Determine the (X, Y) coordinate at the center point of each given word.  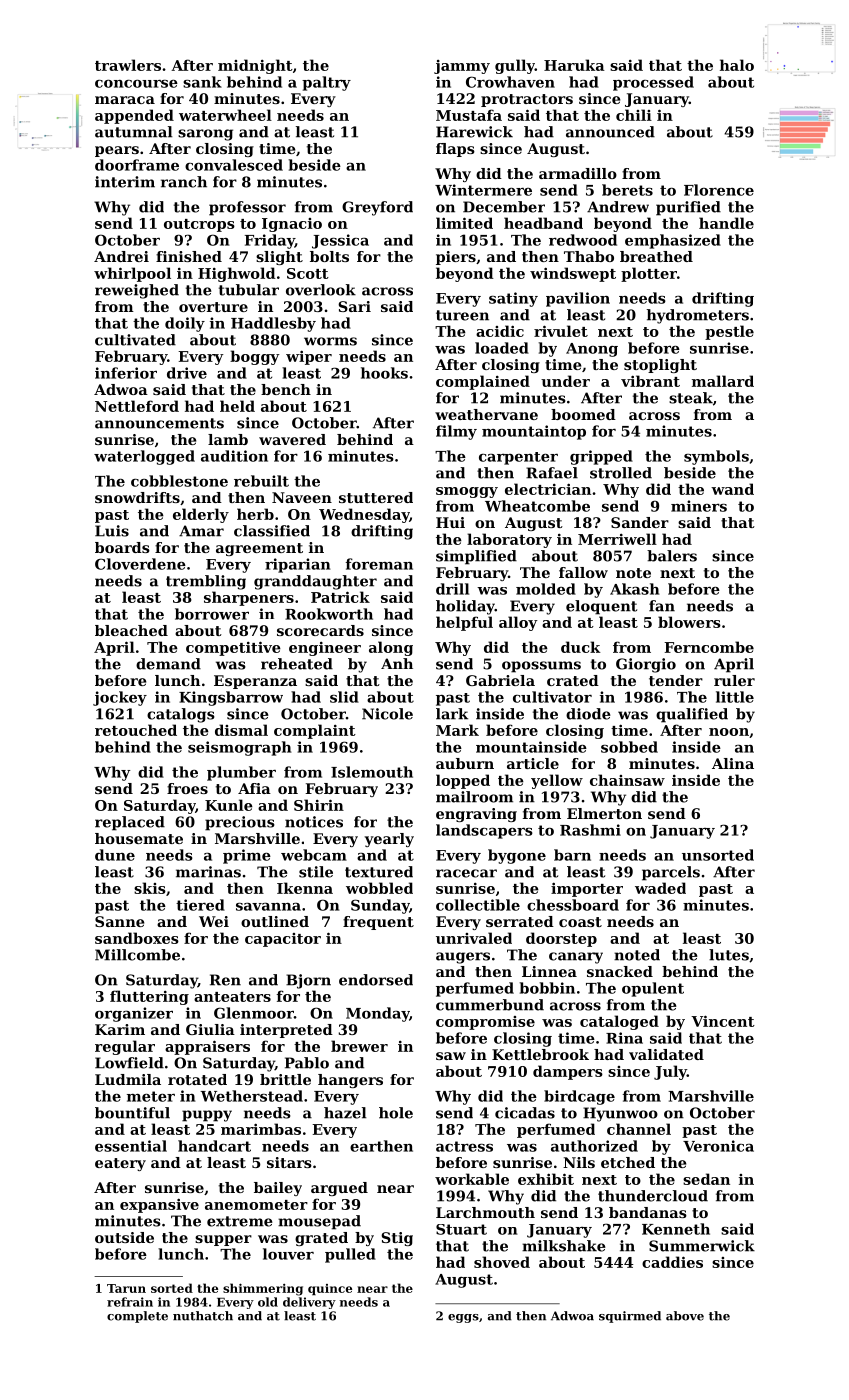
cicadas (525, 1113)
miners (699, 506)
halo (737, 65)
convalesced (234, 165)
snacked (620, 971)
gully (515, 66)
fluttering (149, 997)
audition (234, 456)
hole (396, 1113)
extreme (240, 1221)
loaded (502, 348)
